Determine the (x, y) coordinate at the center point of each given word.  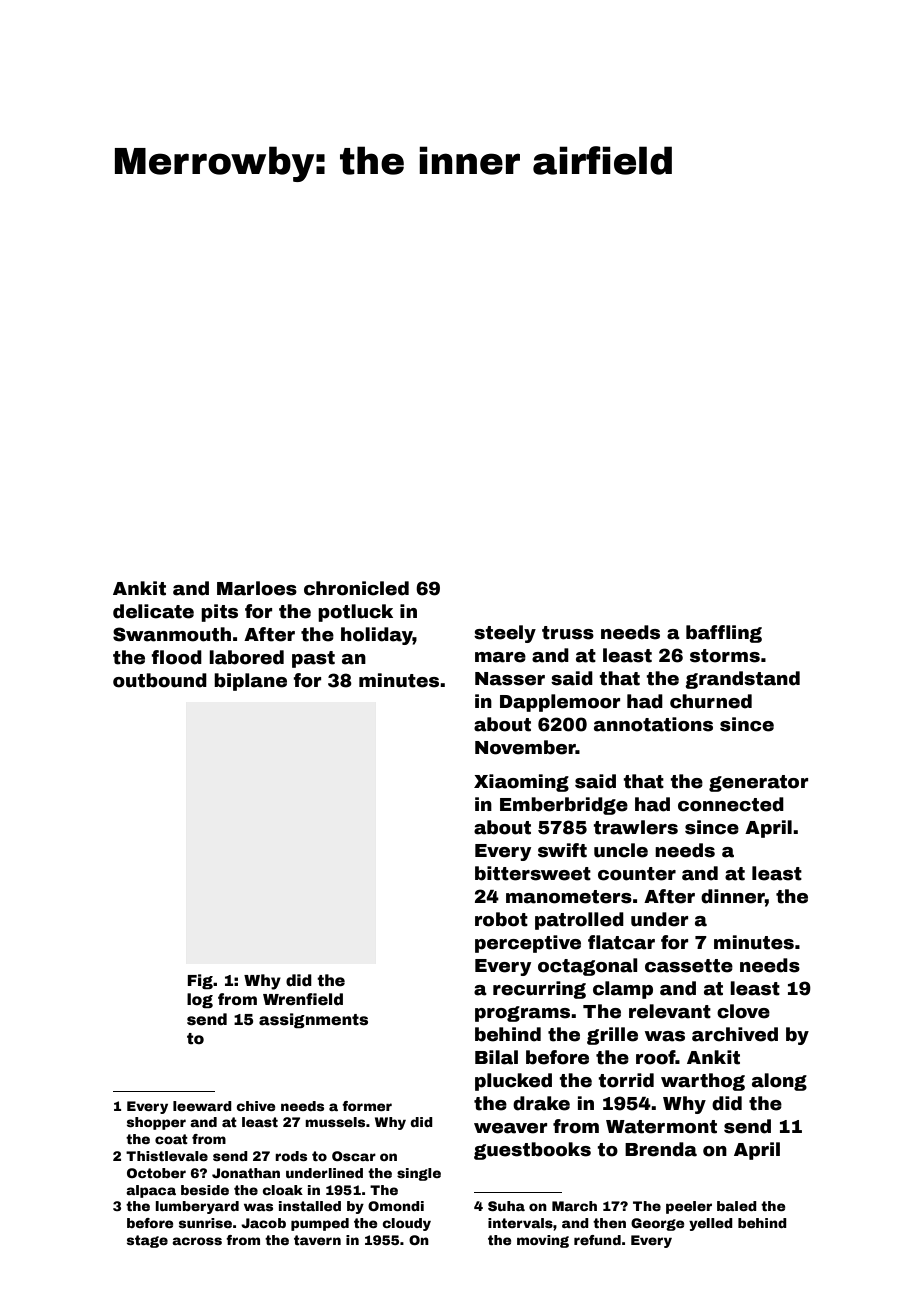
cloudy (406, 1224)
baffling (724, 634)
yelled (711, 1224)
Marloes (257, 588)
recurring (539, 990)
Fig (200, 981)
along (779, 1082)
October (156, 1173)
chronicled (356, 588)
